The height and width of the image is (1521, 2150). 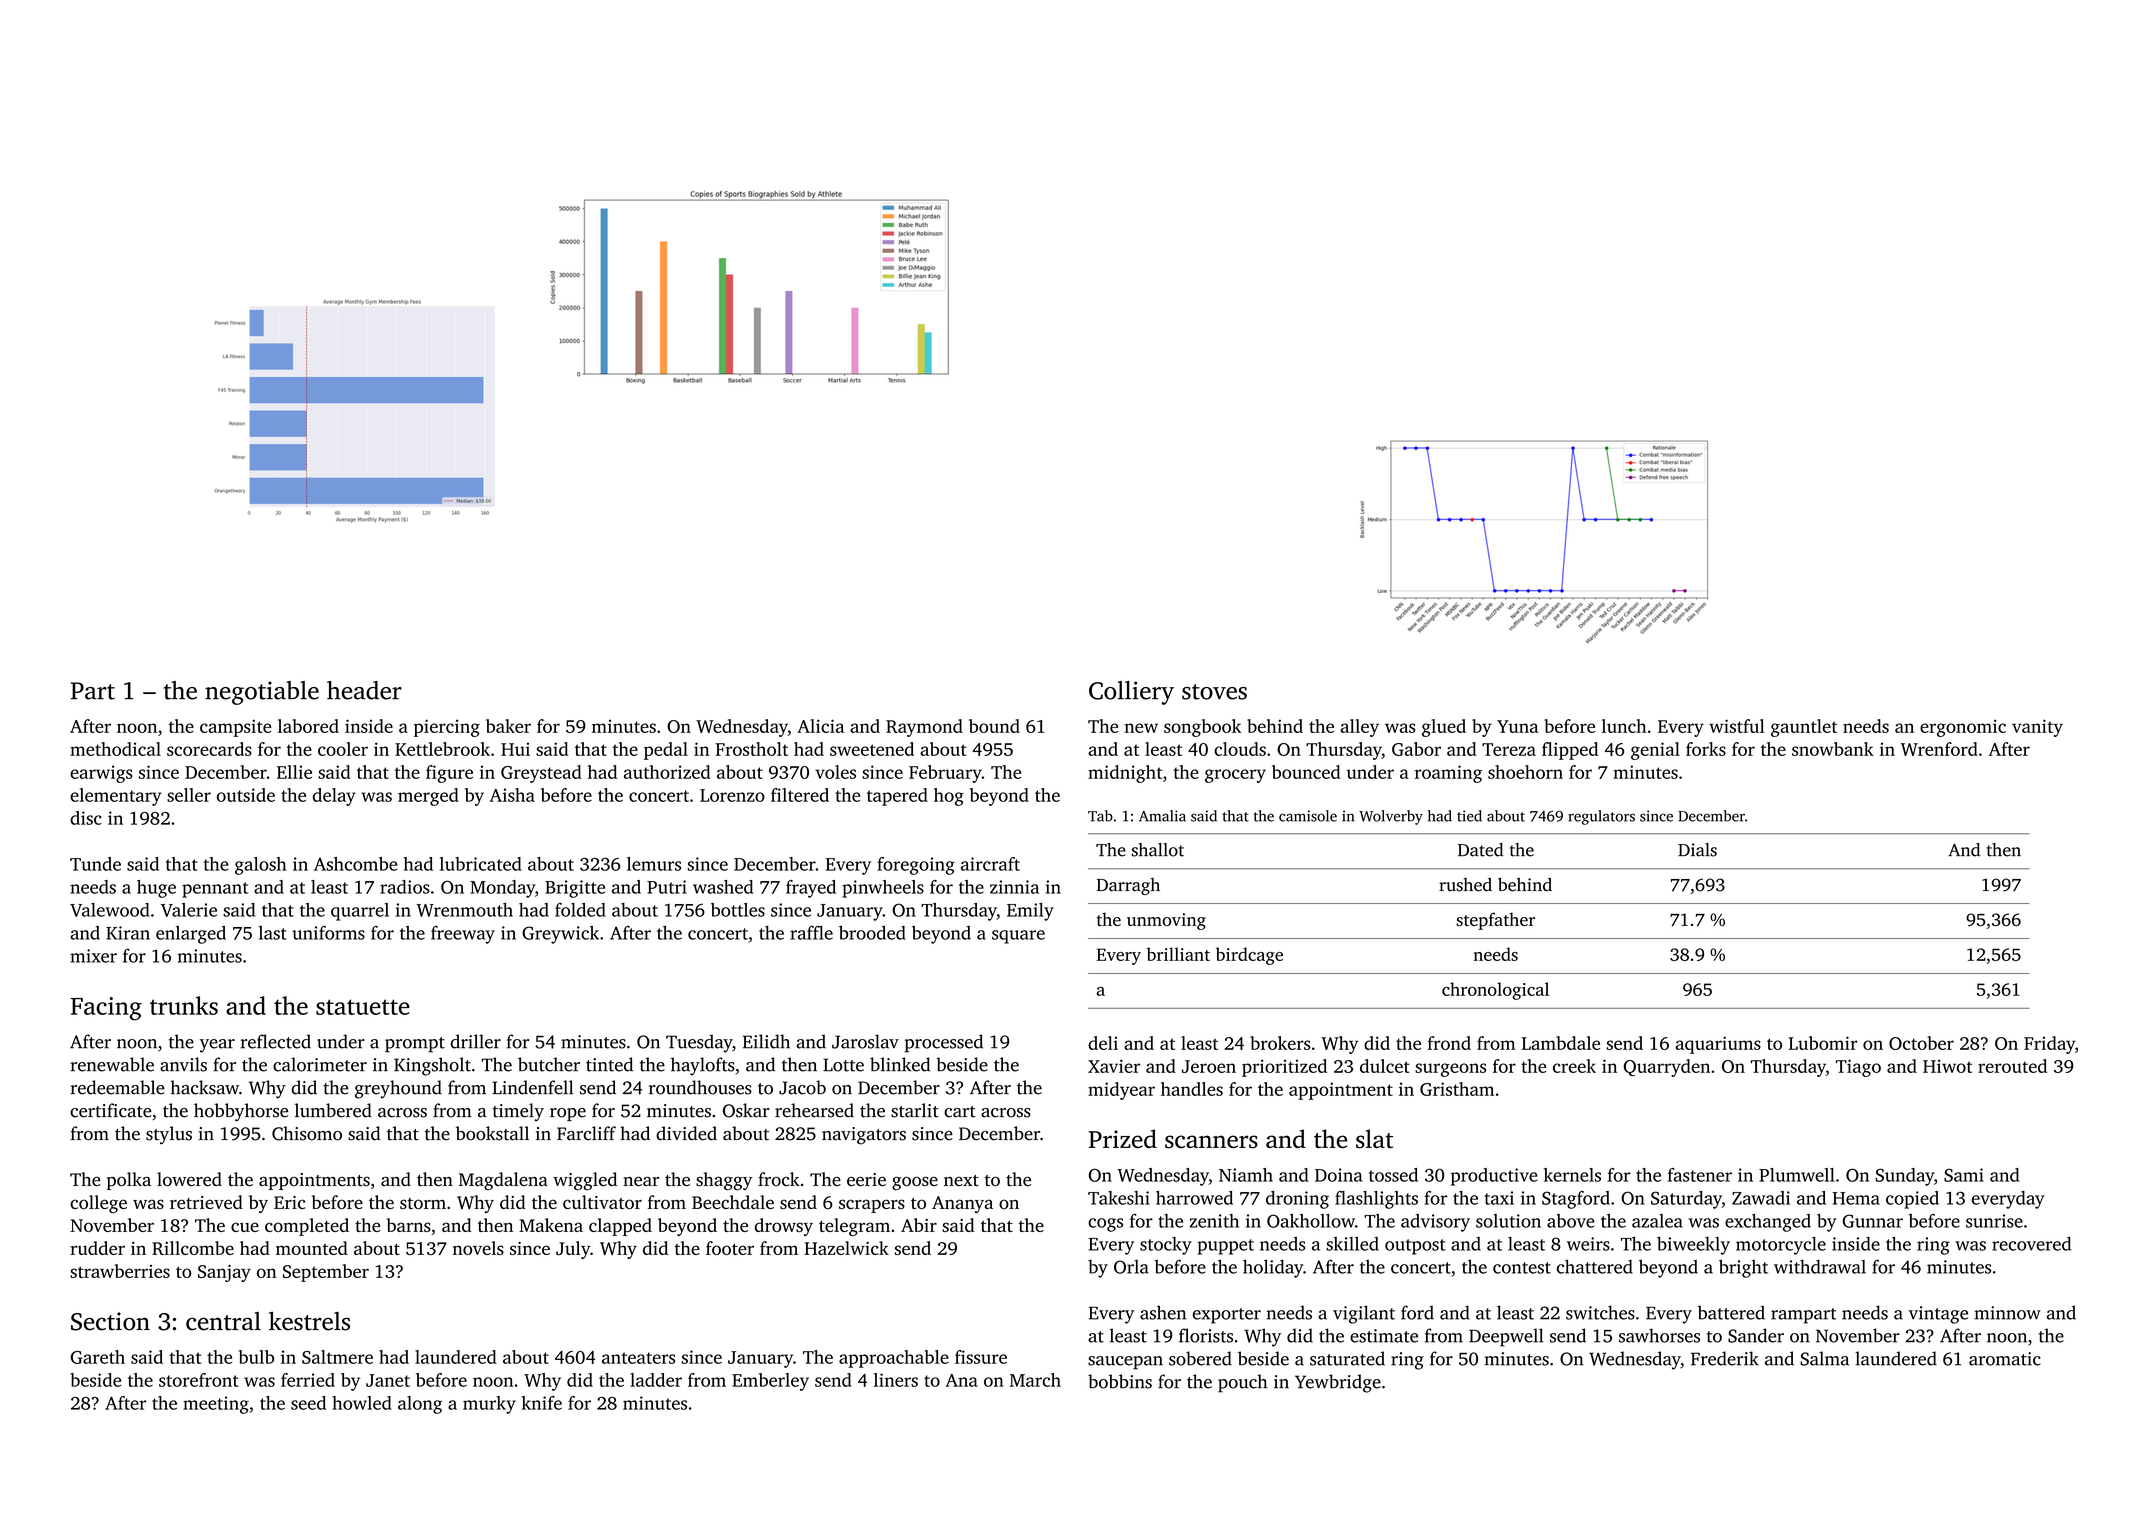 I want to click on Colliery, so click(x=1131, y=693).
